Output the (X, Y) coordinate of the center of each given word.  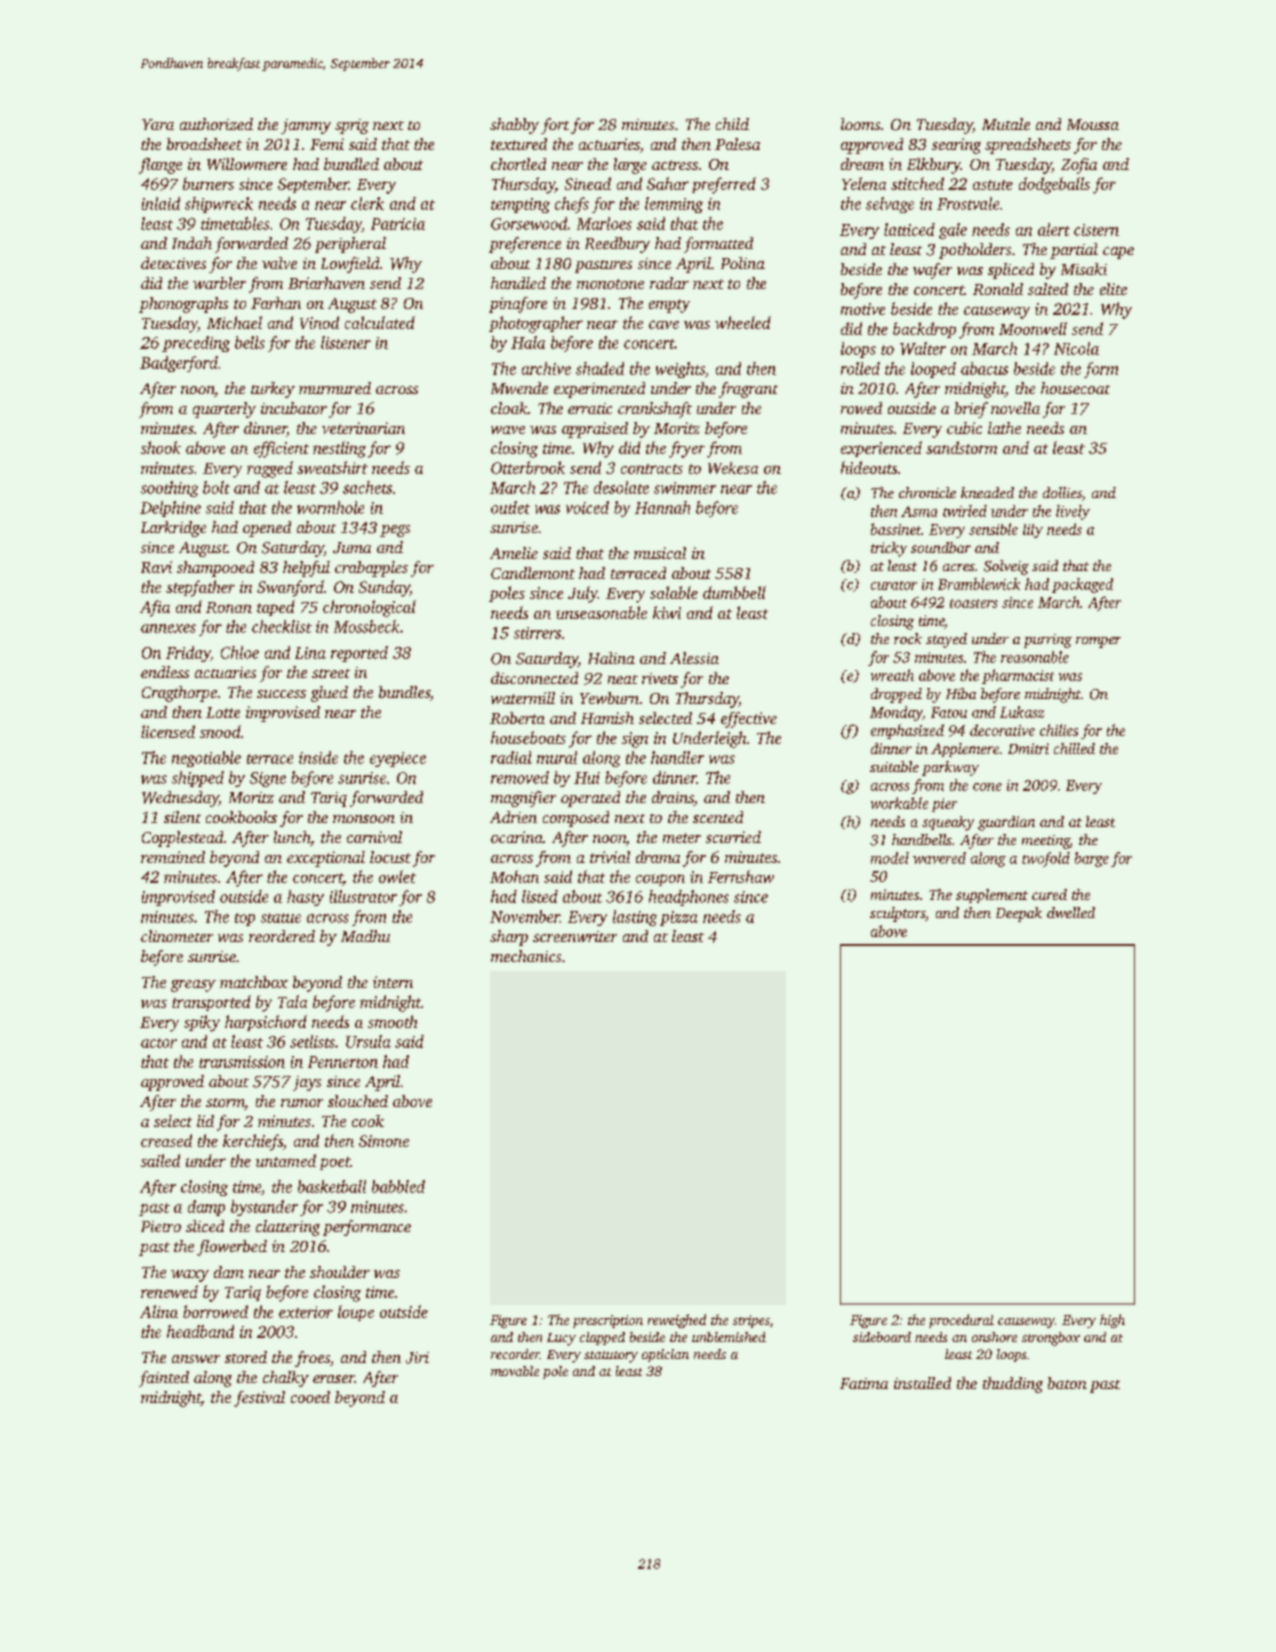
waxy (190, 1276)
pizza (679, 918)
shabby (514, 126)
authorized (216, 124)
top (245, 919)
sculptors (898, 914)
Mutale (1006, 124)
